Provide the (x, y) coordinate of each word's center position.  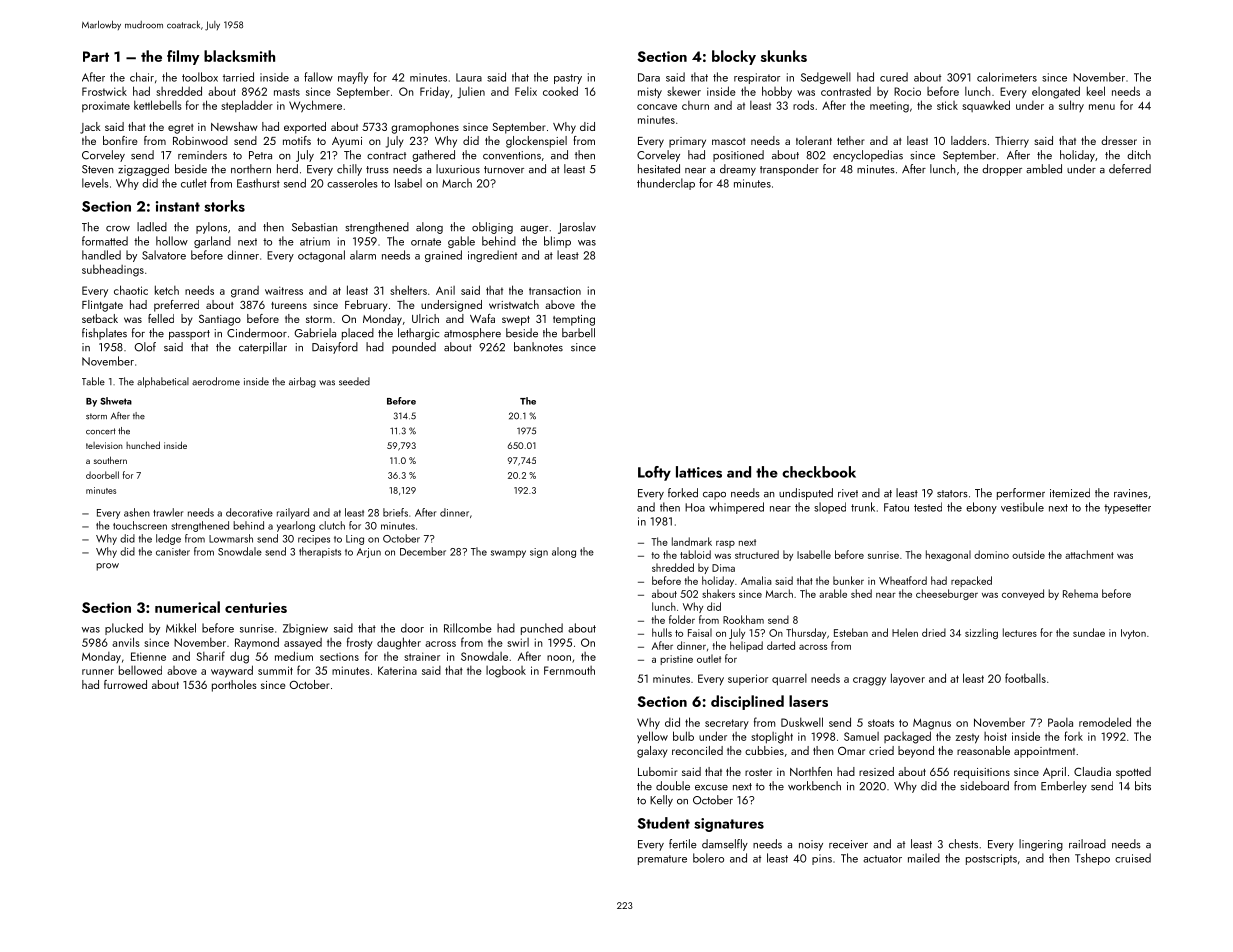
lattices (699, 472)
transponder (789, 170)
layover (908, 679)
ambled (1044, 169)
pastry (568, 79)
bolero (708, 858)
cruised (1133, 858)
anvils (126, 642)
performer (1021, 494)
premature (662, 860)
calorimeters (1007, 77)
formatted (105, 241)
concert (101, 431)
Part (96, 56)
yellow (652, 737)
